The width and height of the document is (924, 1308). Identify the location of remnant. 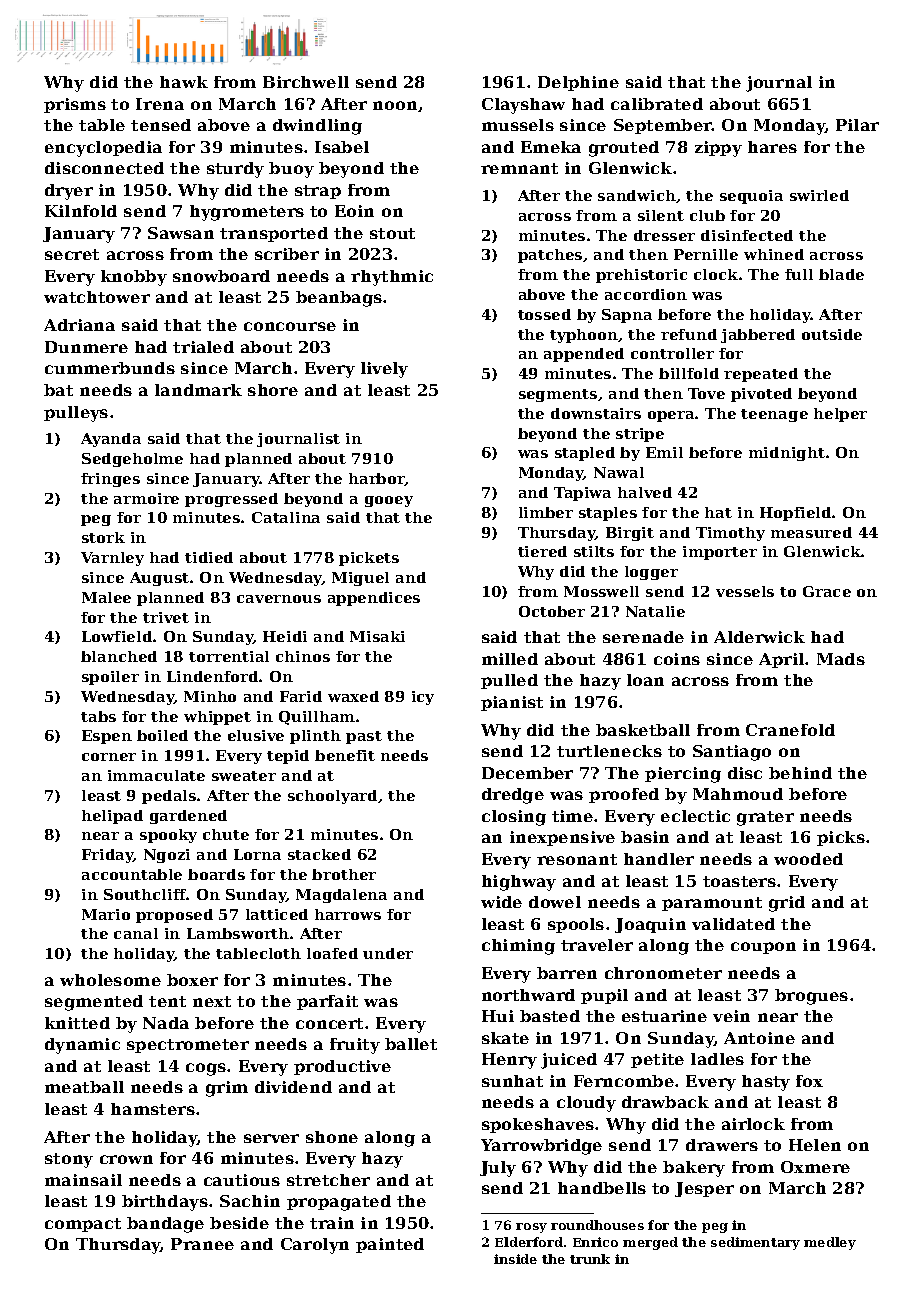
(519, 168).
